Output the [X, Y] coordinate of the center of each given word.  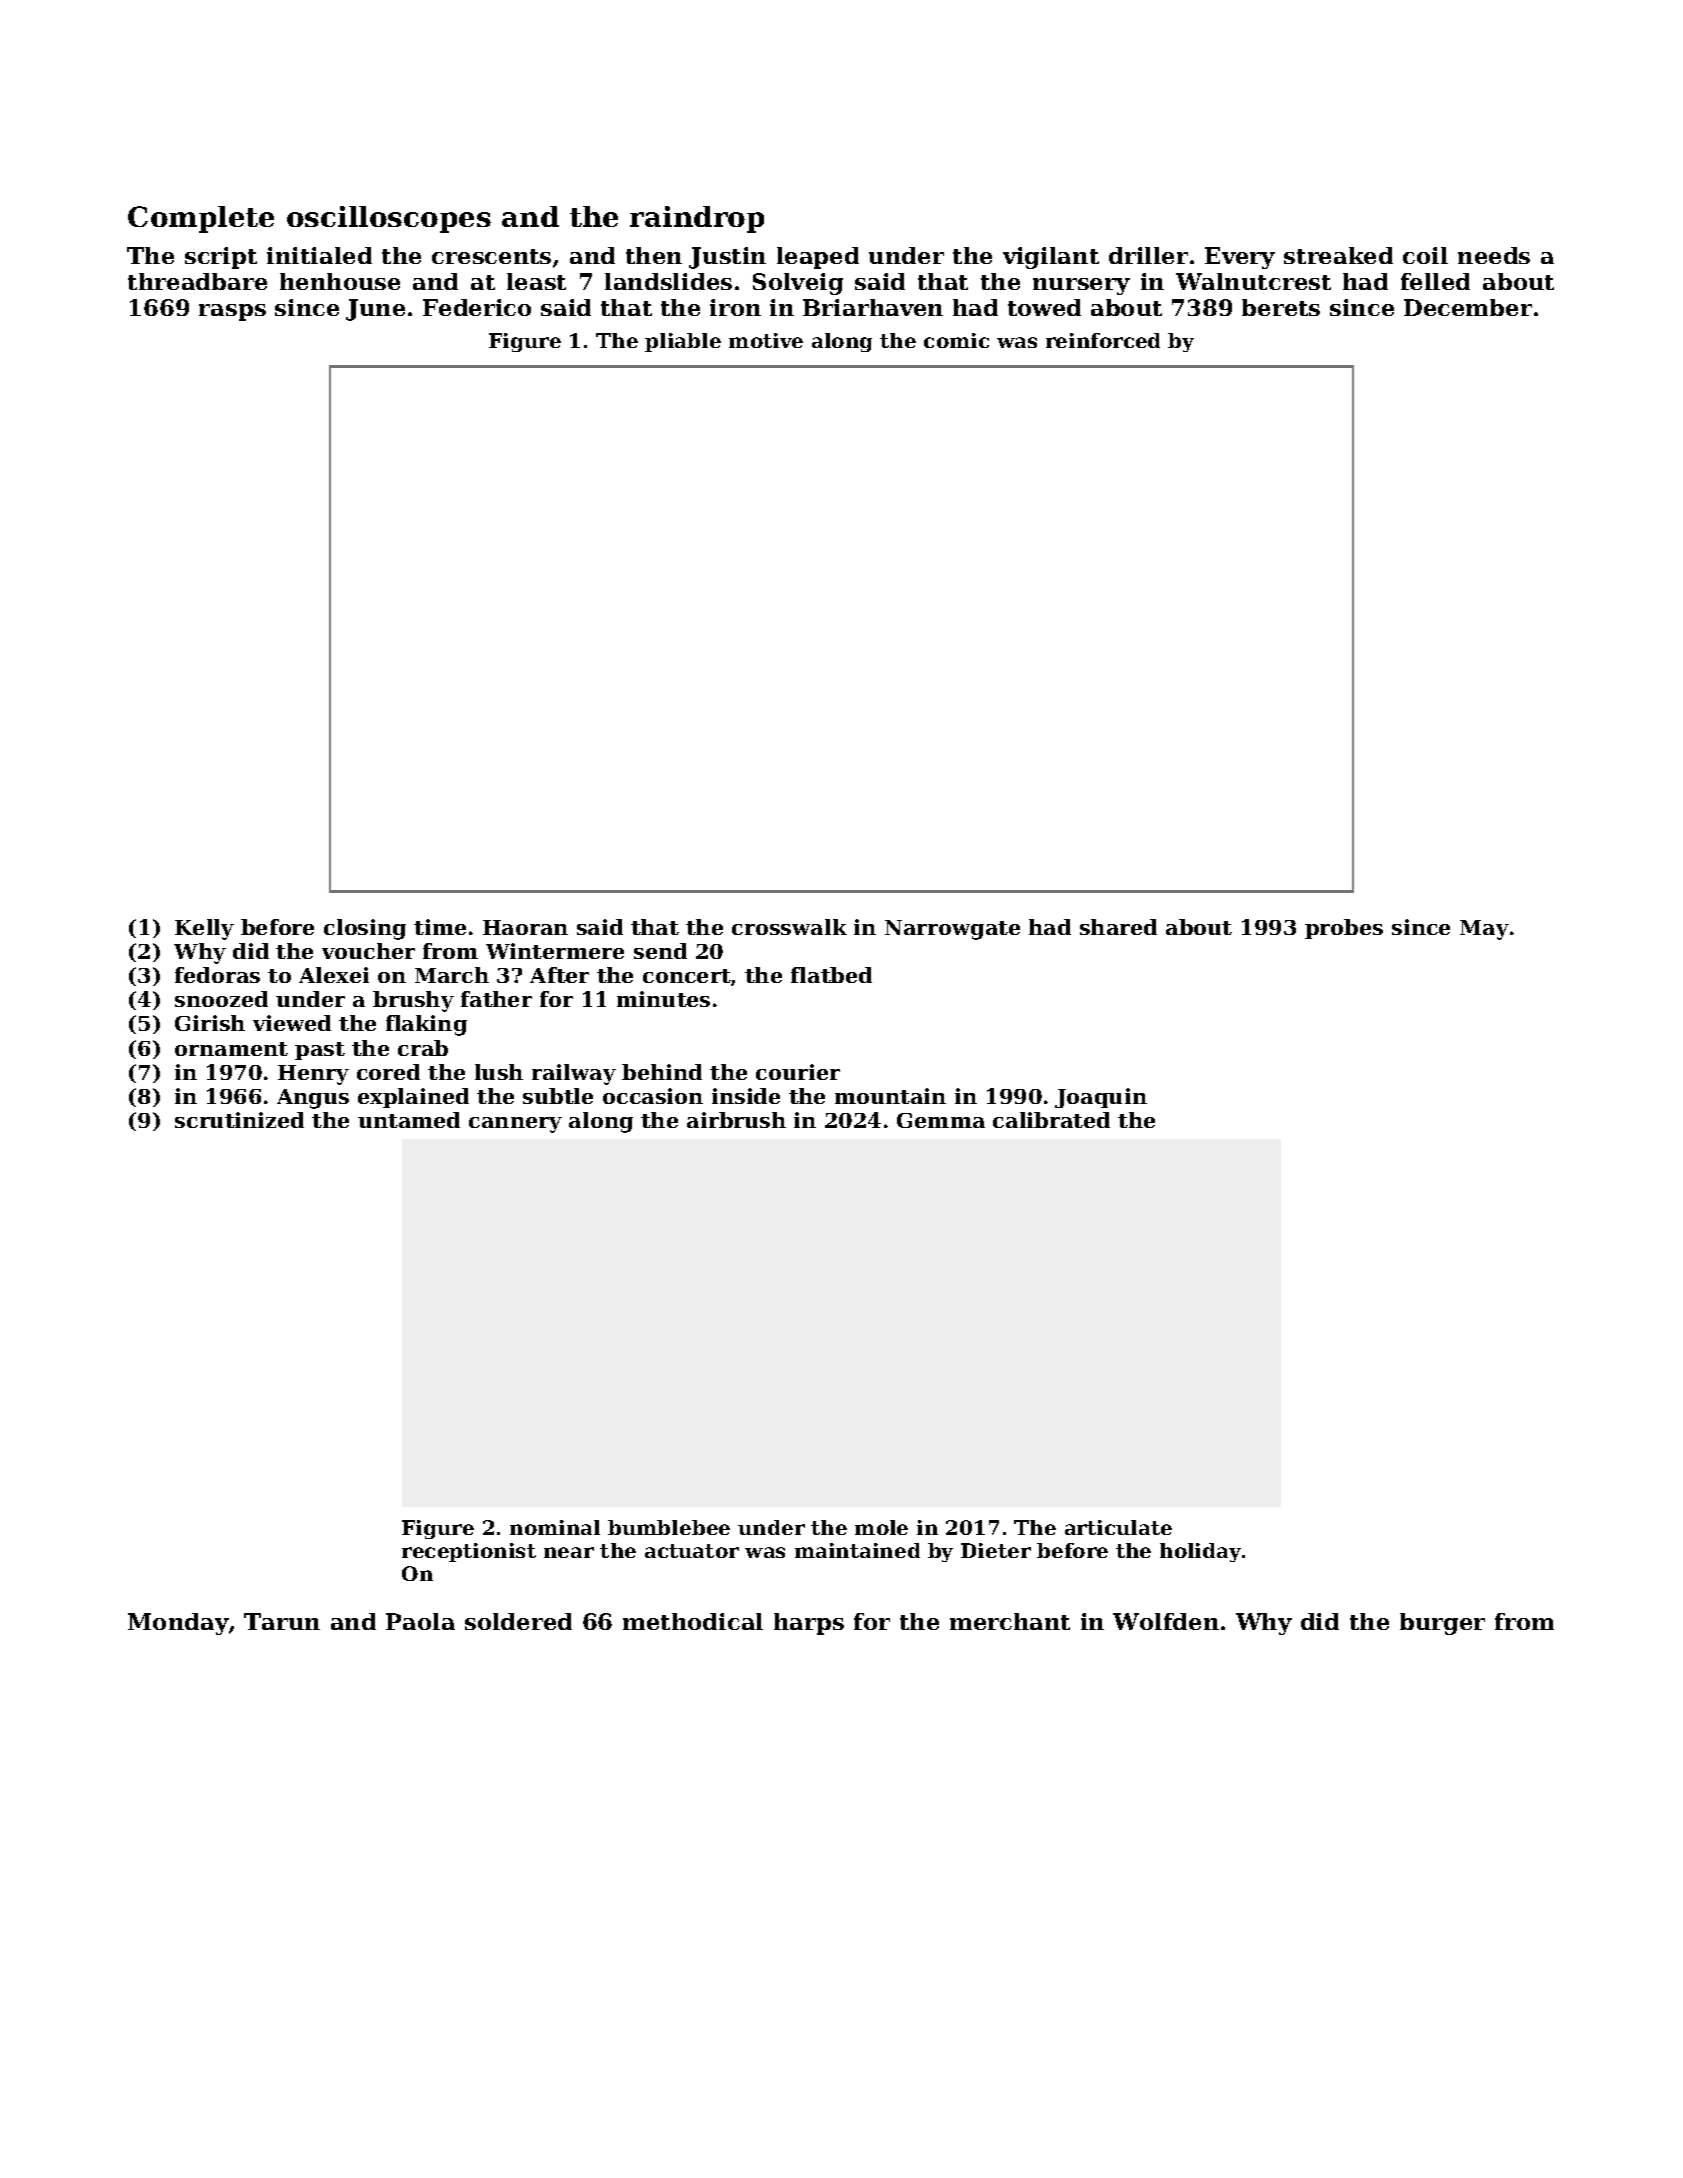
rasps [232, 312]
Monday [178, 1624]
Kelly [204, 929]
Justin [727, 258]
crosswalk [789, 927]
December [1468, 307]
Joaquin [1101, 1098]
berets [1281, 307]
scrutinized [239, 1120]
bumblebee [669, 1527]
